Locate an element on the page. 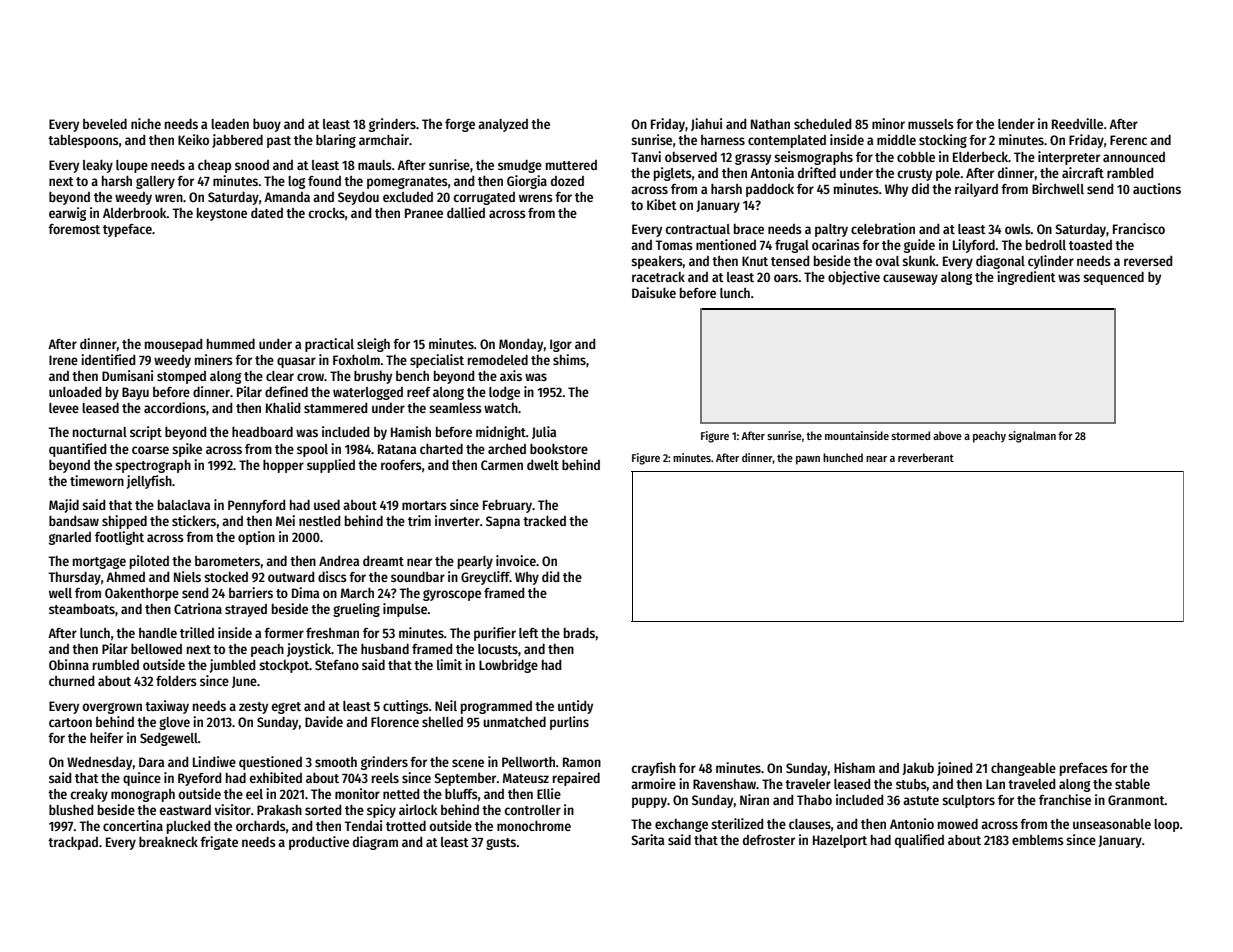 Image resolution: width=1233 pixels, height=952 pixels. mussels is located at coordinates (931, 124).
